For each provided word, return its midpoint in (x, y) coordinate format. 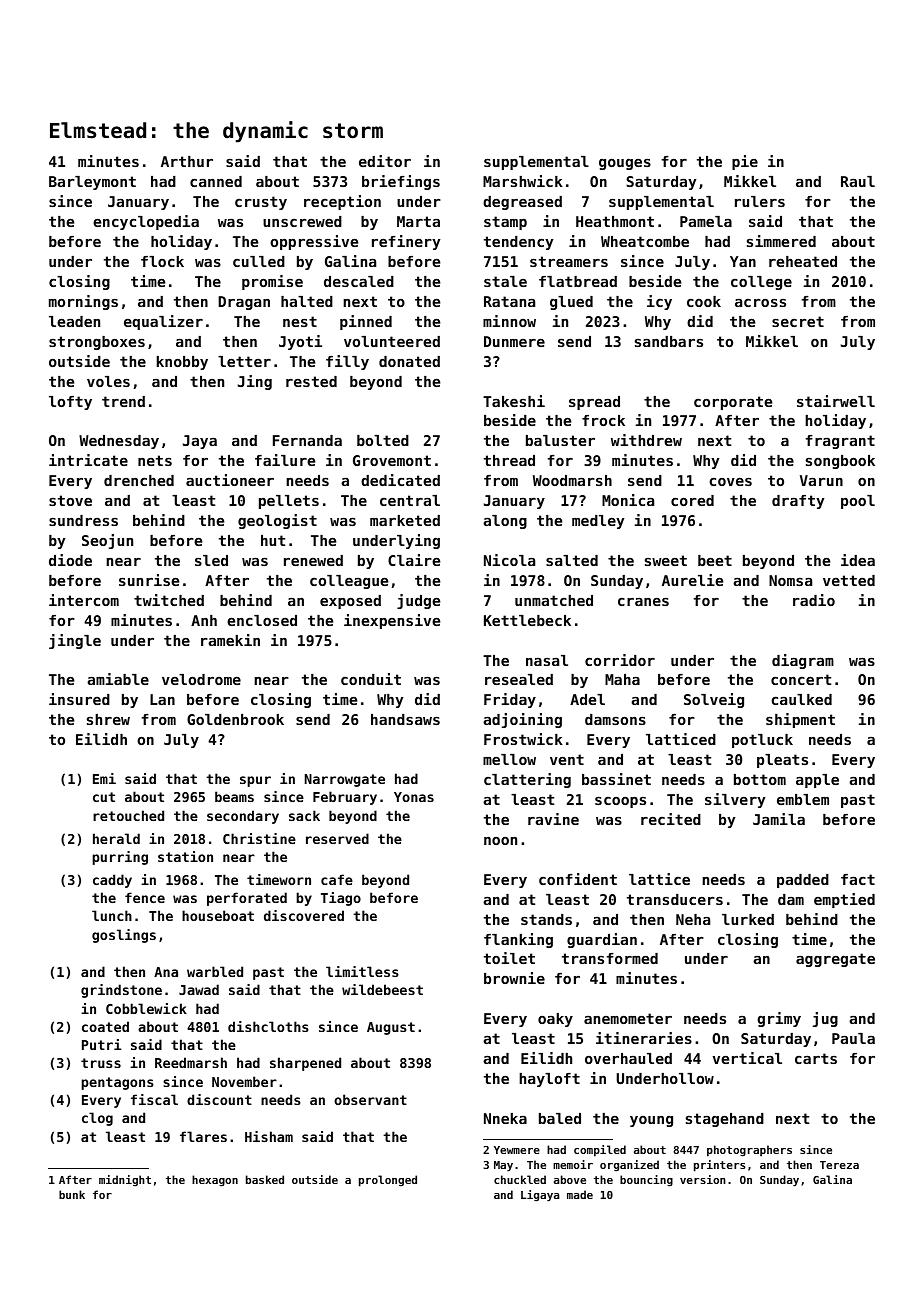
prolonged (388, 1181)
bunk (72, 1194)
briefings (401, 182)
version (703, 1179)
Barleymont (92, 183)
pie (745, 162)
